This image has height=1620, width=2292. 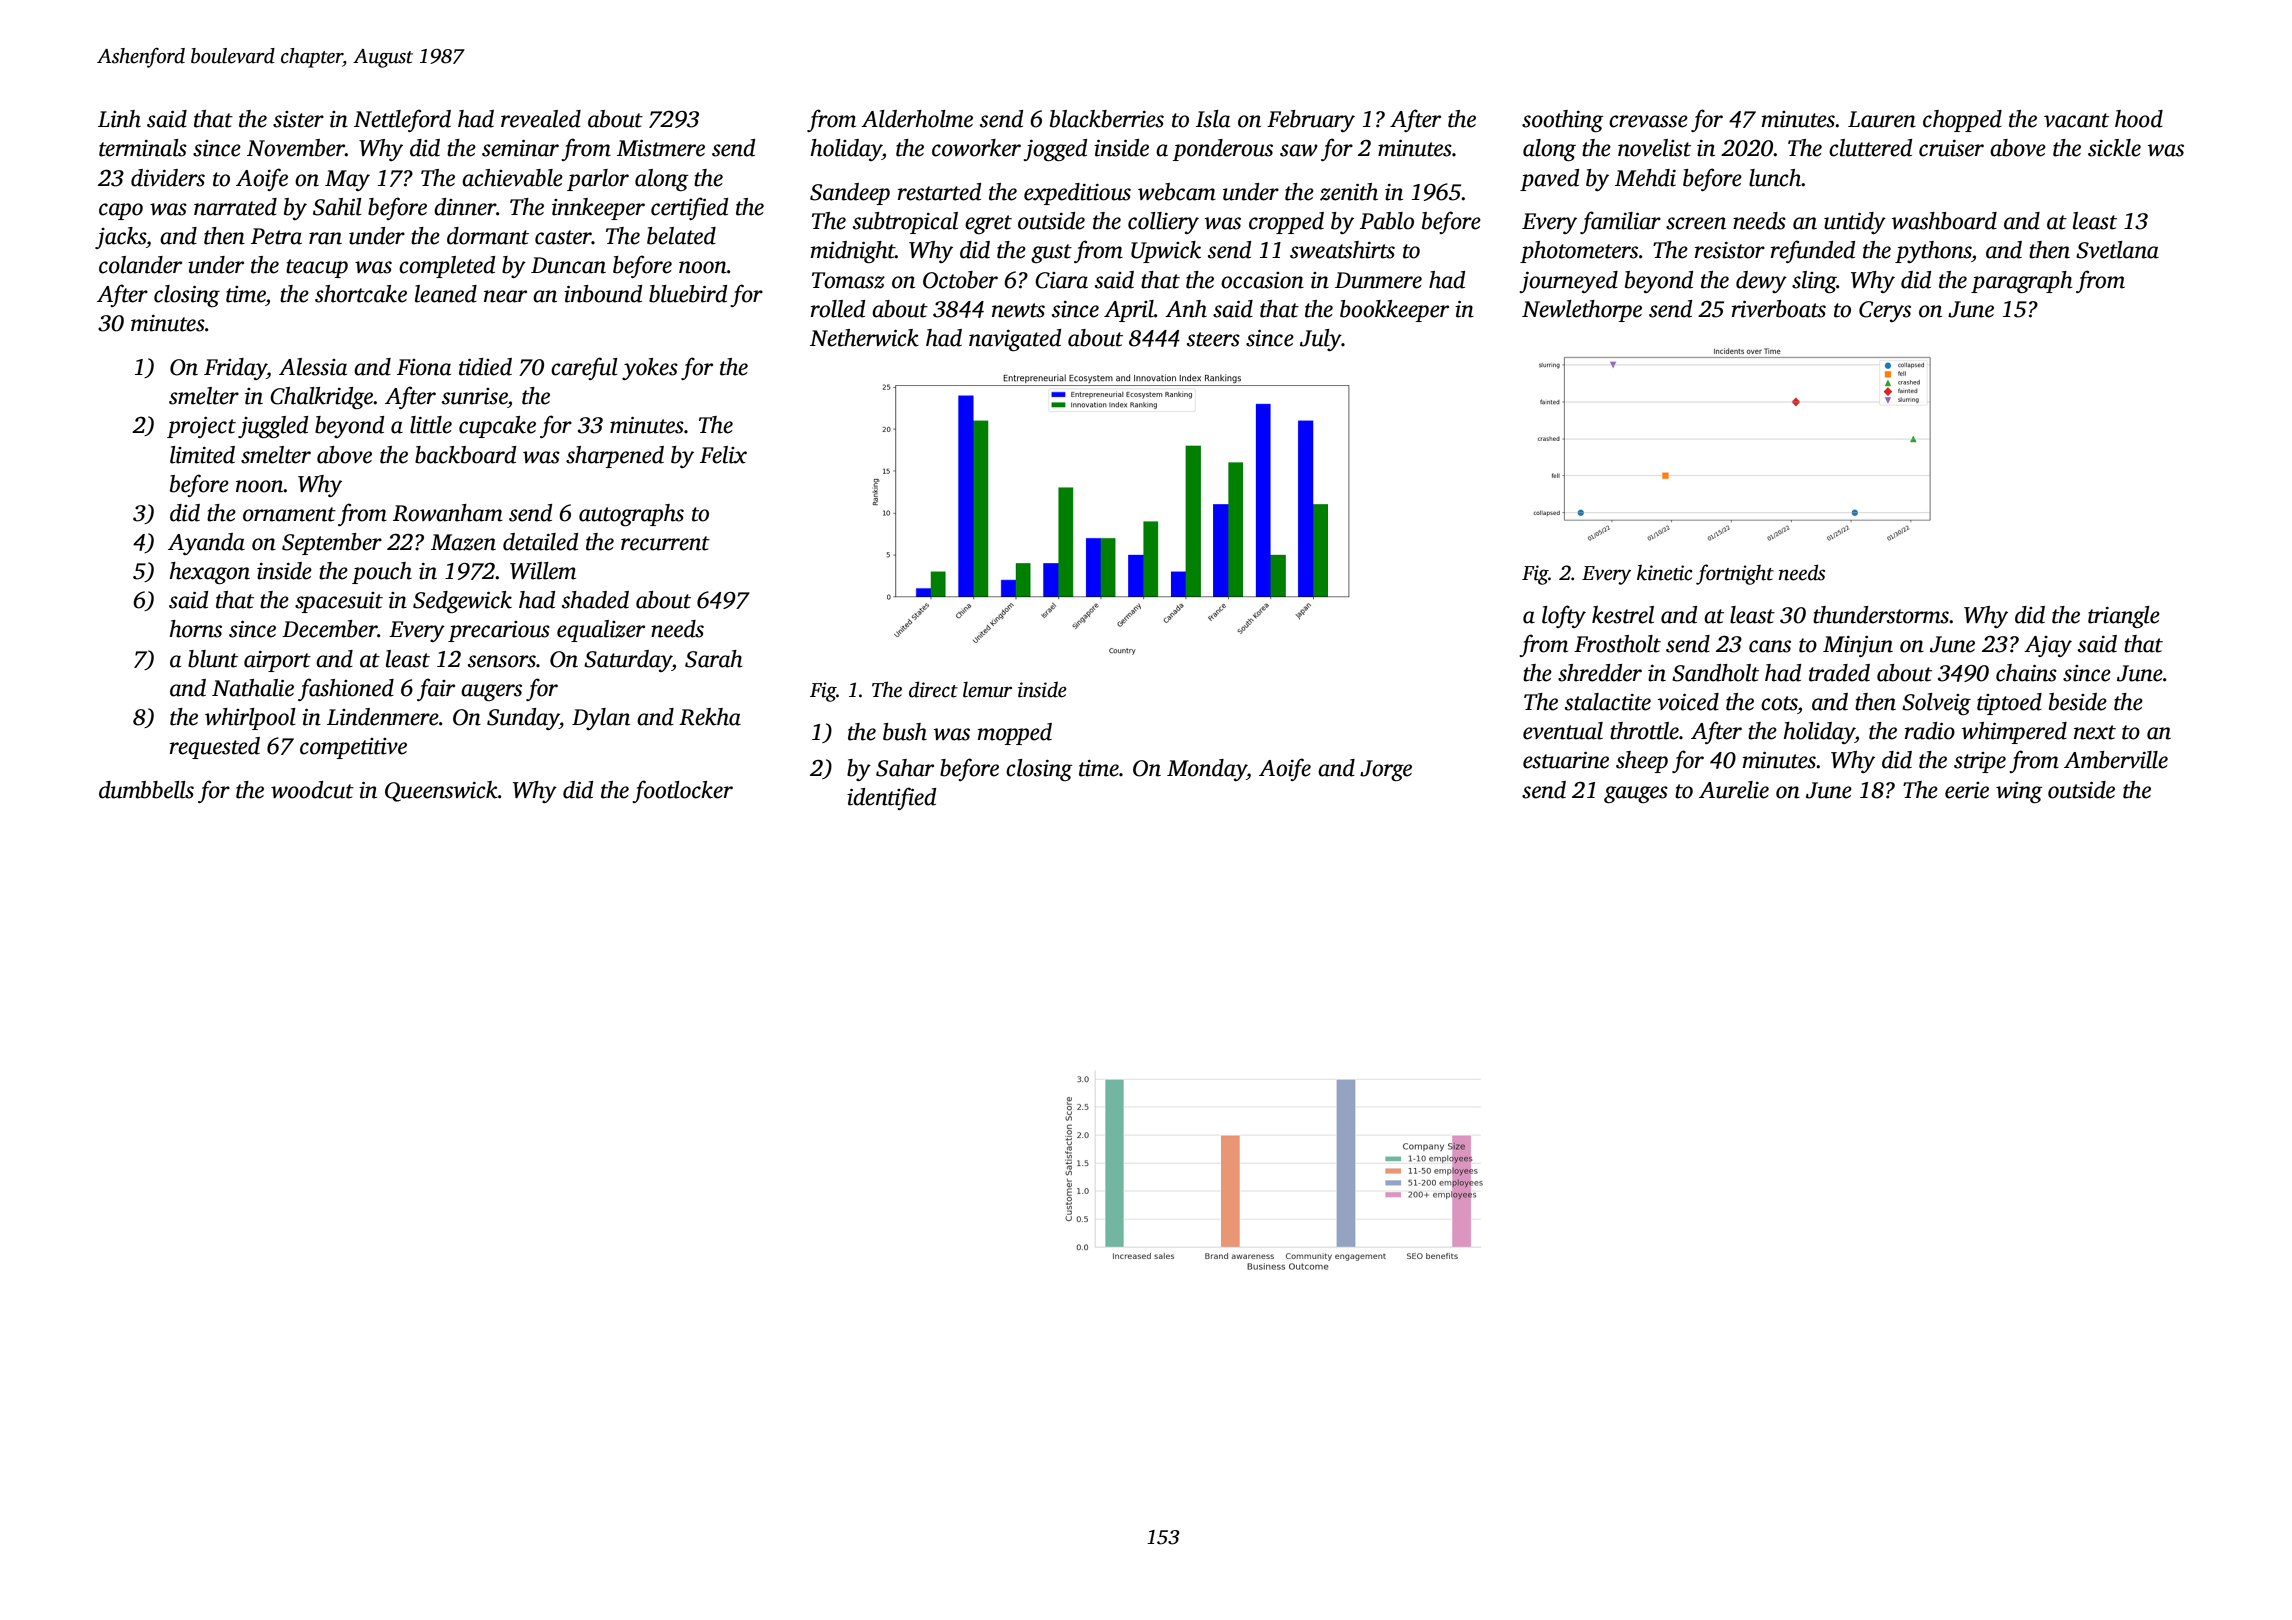 I want to click on fortnight, so click(x=1735, y=574).
